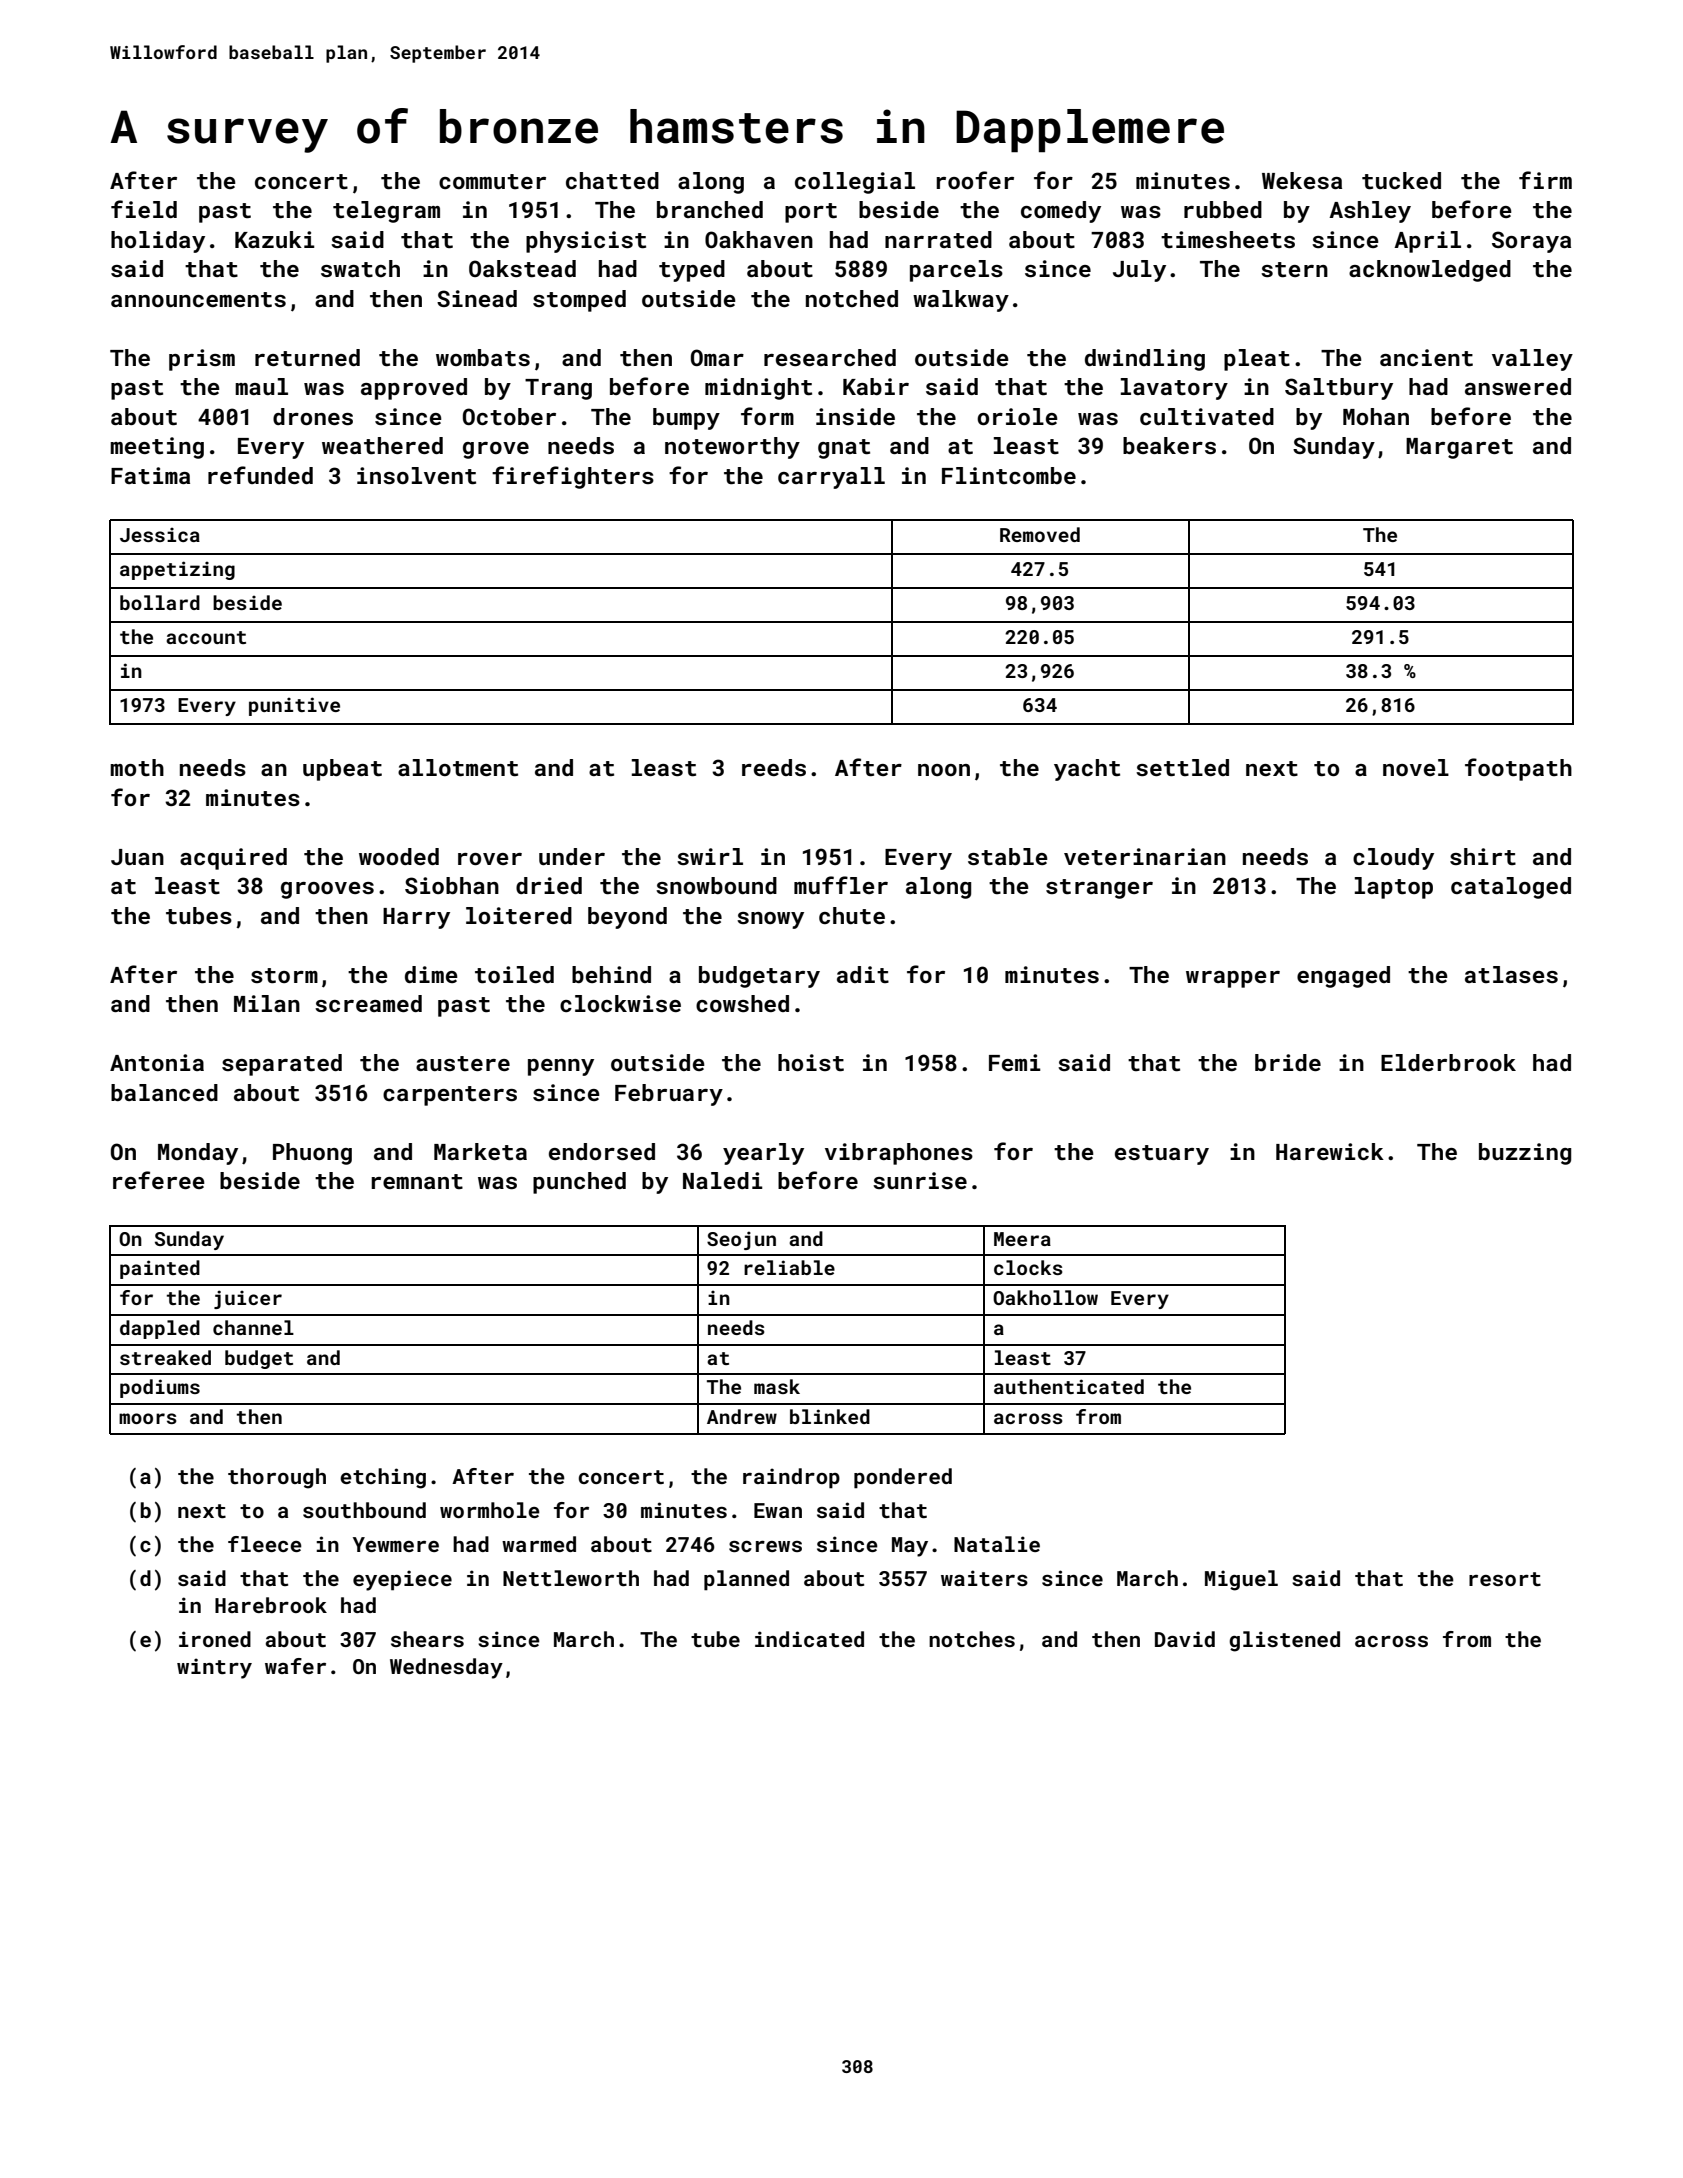 The height and width of the page is (2178, 1683). Describe the element at coordinates (1545, 180) in the page. I see `firm` at that location.
